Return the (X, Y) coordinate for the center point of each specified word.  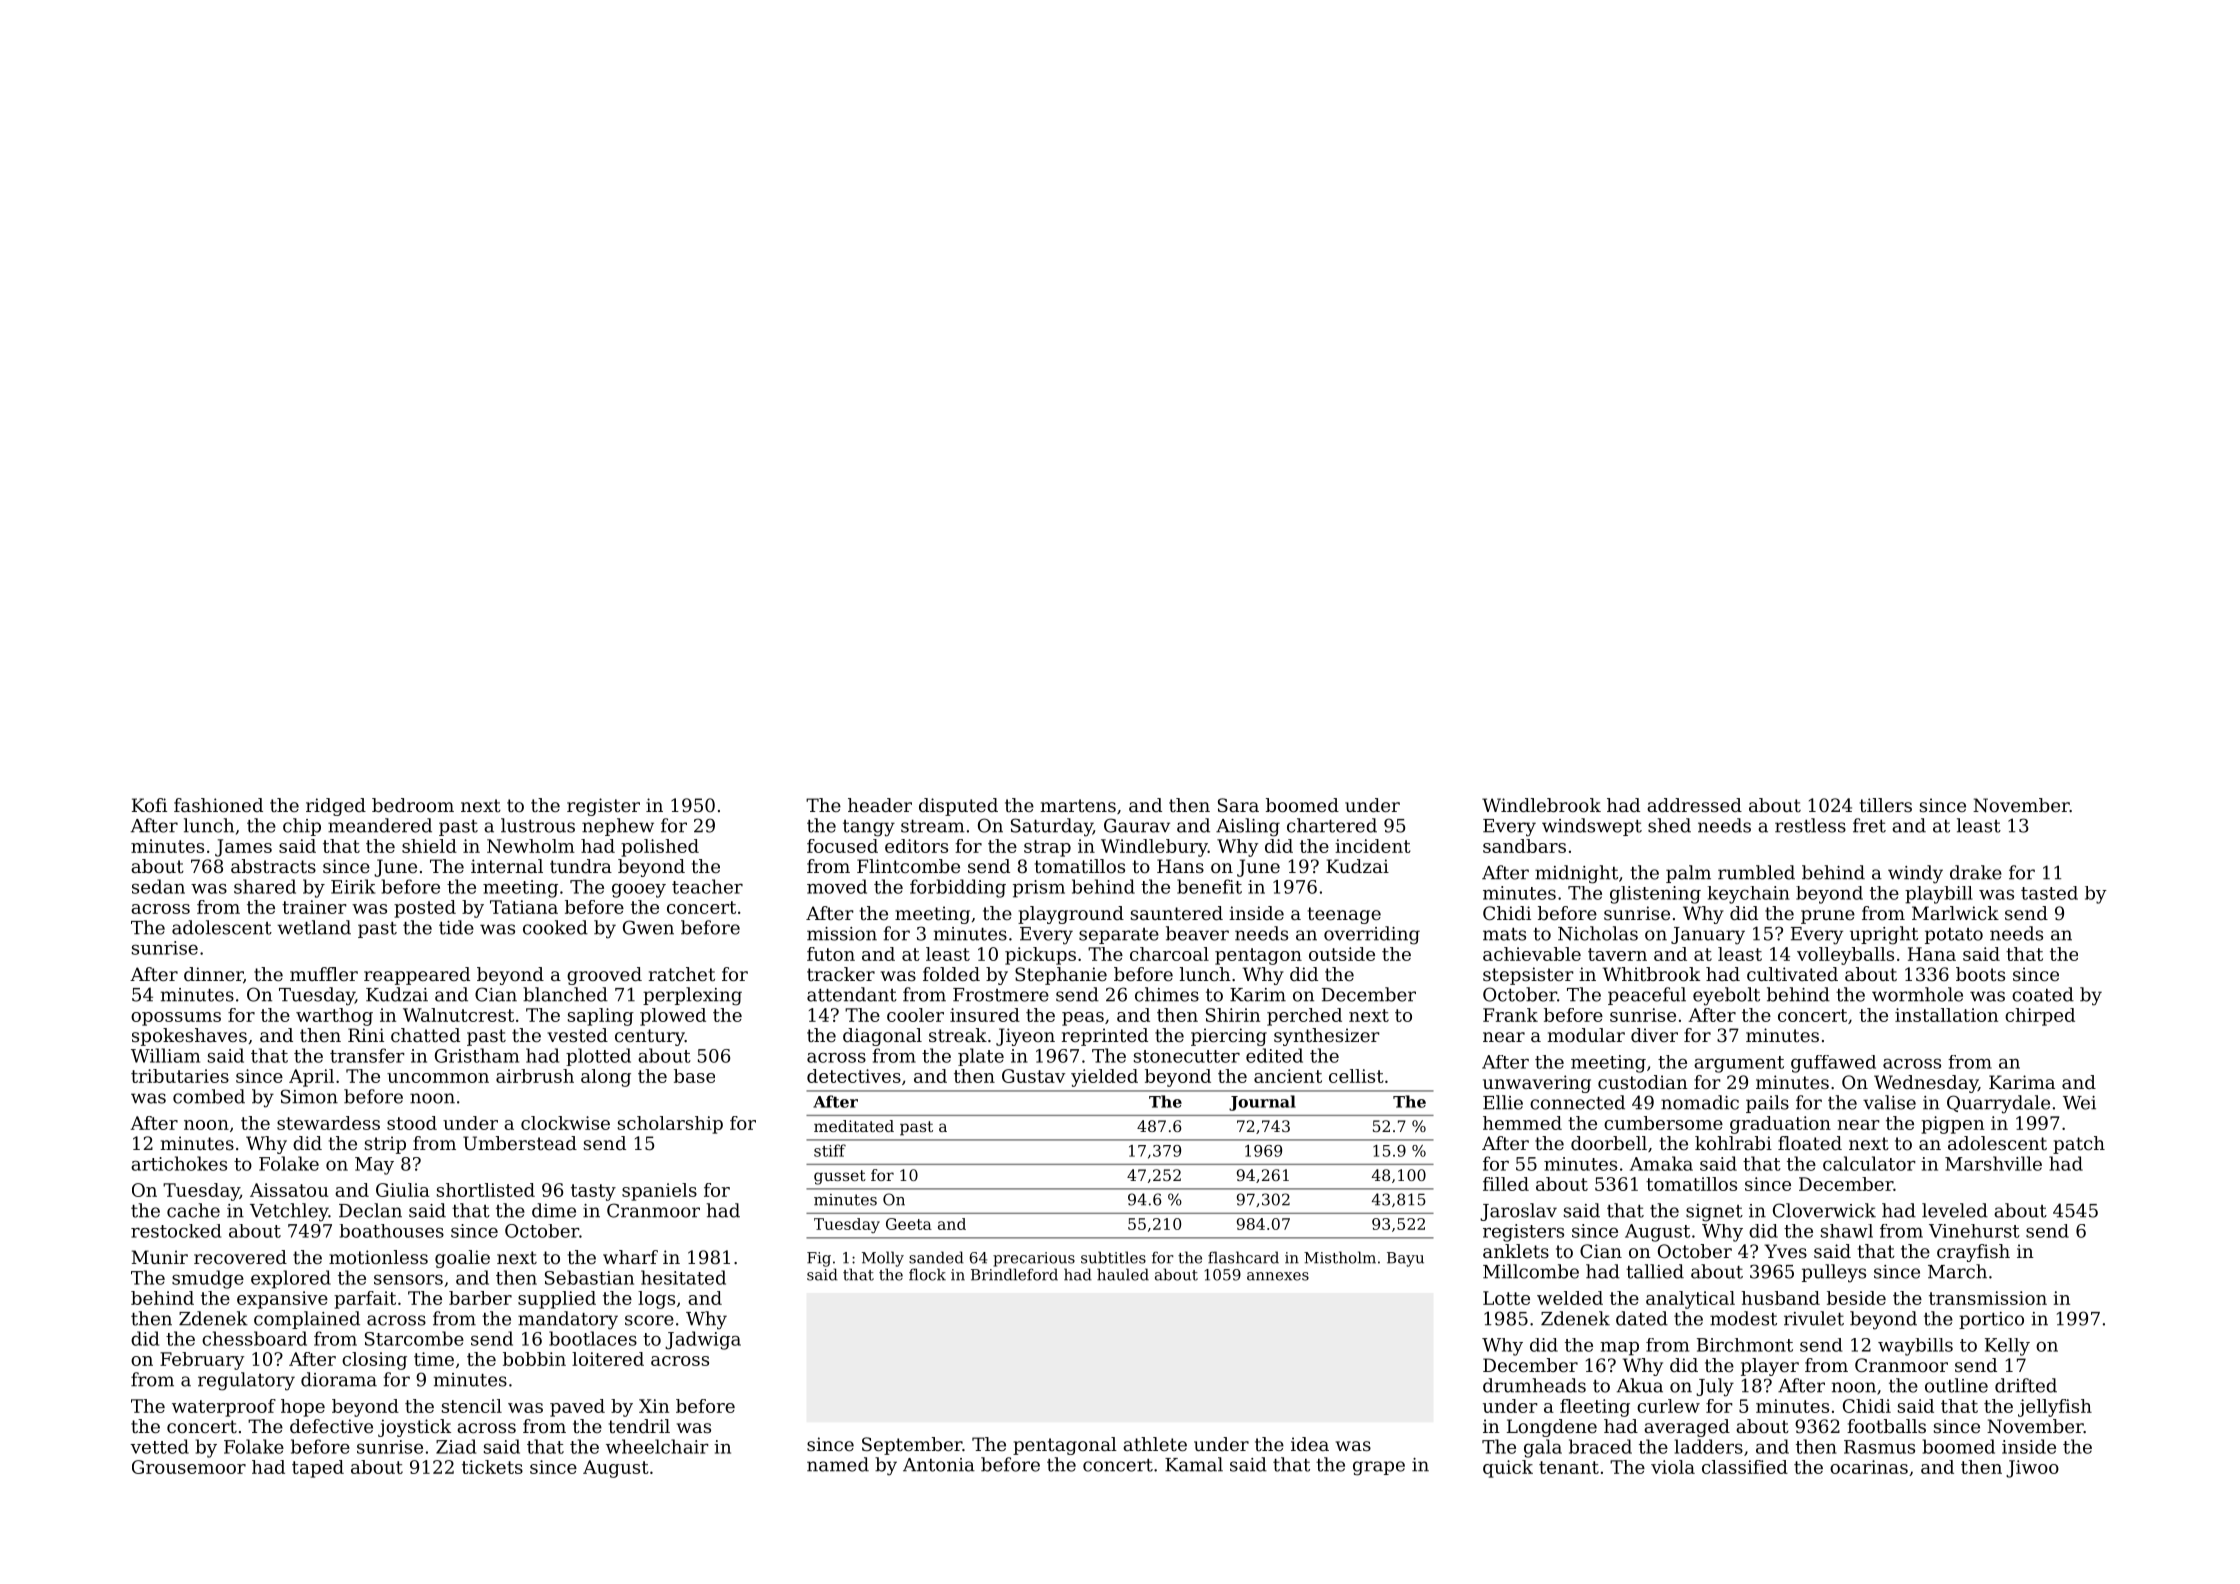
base (694, 1076)
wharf (630, 1257)
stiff (830, 1150)
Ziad (456, 1446)
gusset (840, 1177)
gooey (639, 890)
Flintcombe (908, 866)
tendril (639, 1426)
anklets (1516, 1251)
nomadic (1700, 1102)
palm (1688, 874)
